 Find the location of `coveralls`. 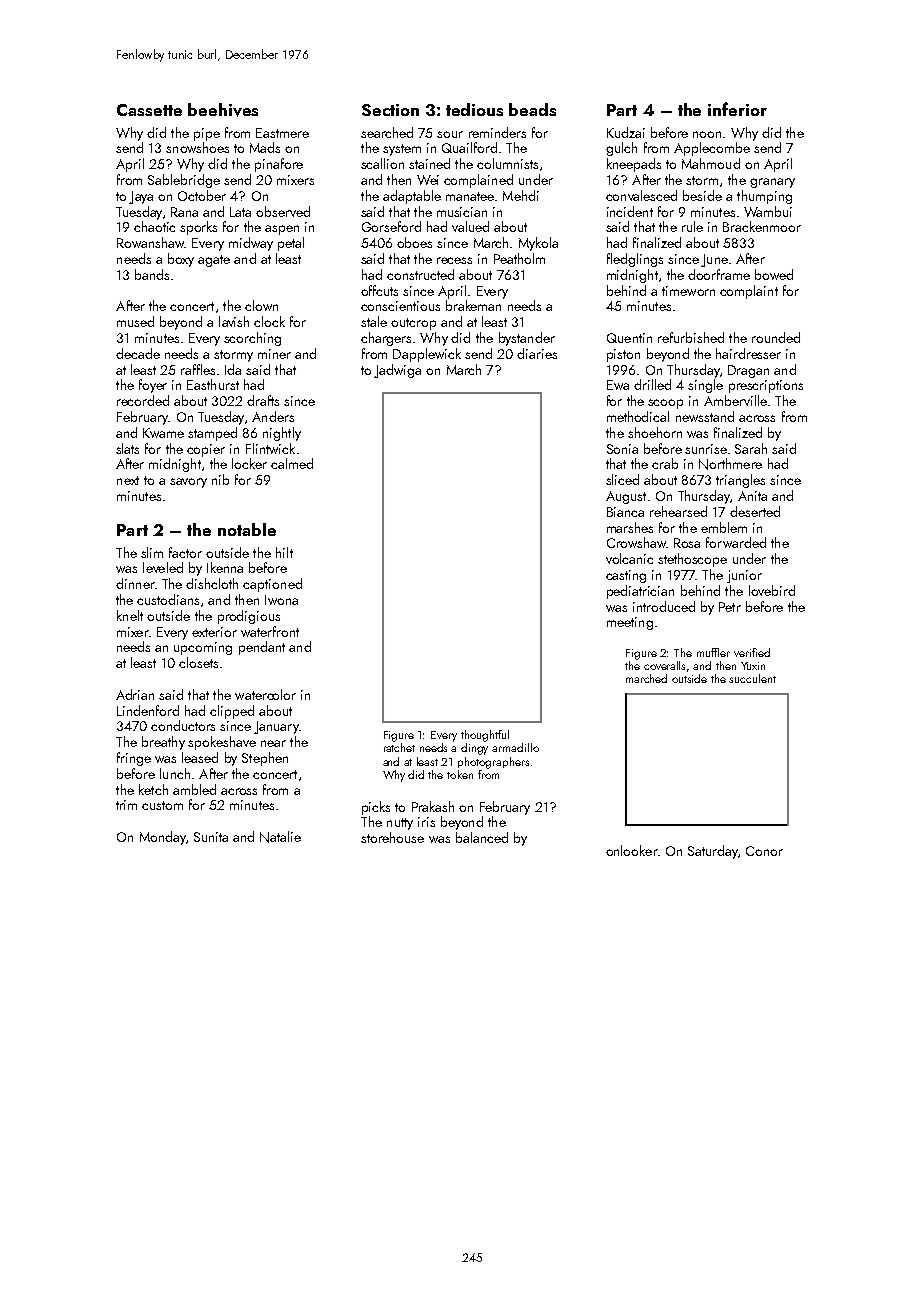

coveralls is located at coordinates (664, 665).
